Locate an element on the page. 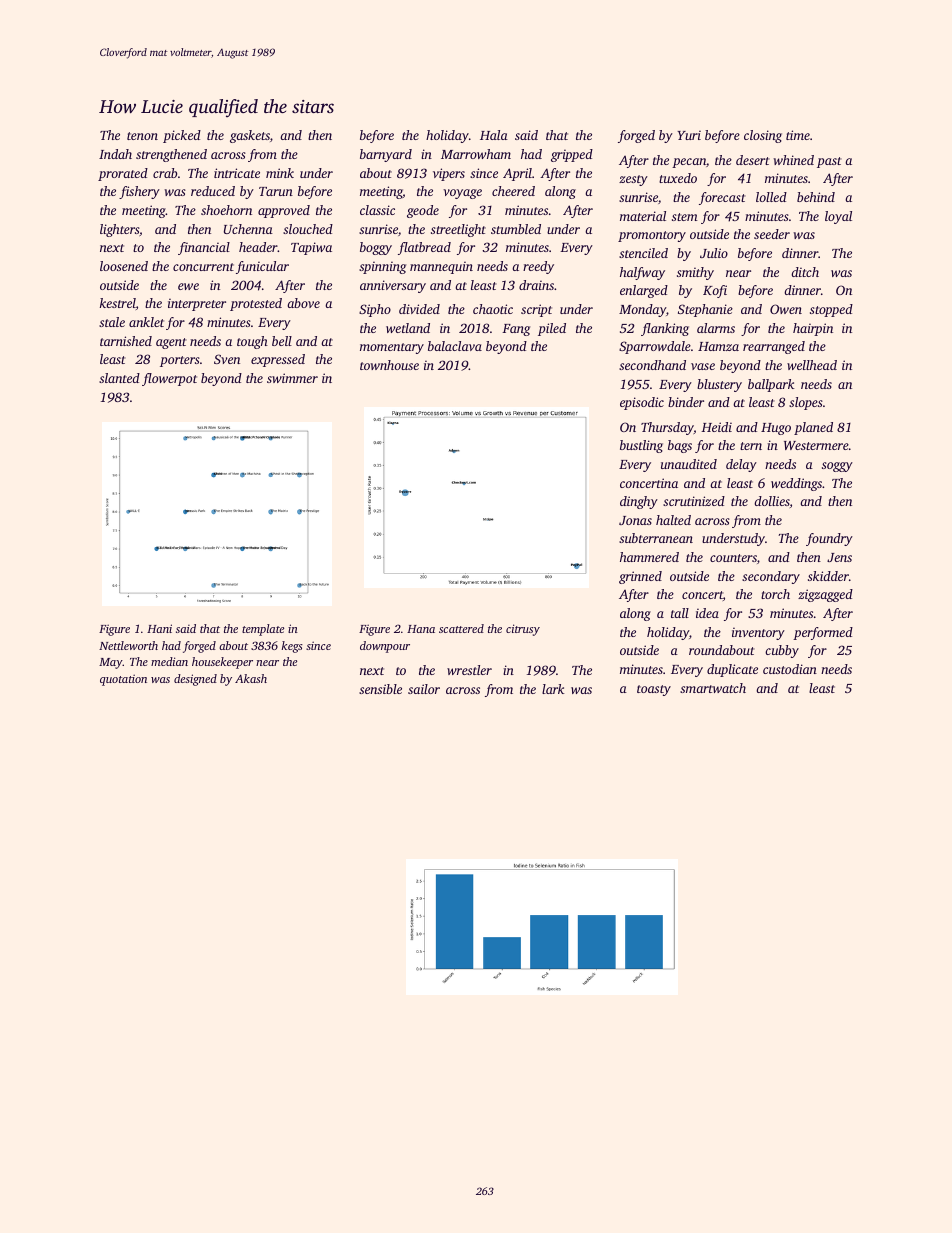 Image resolution: width=952 pixels, height=1233 pixels. slanted is located at coordinates (119, 378).
